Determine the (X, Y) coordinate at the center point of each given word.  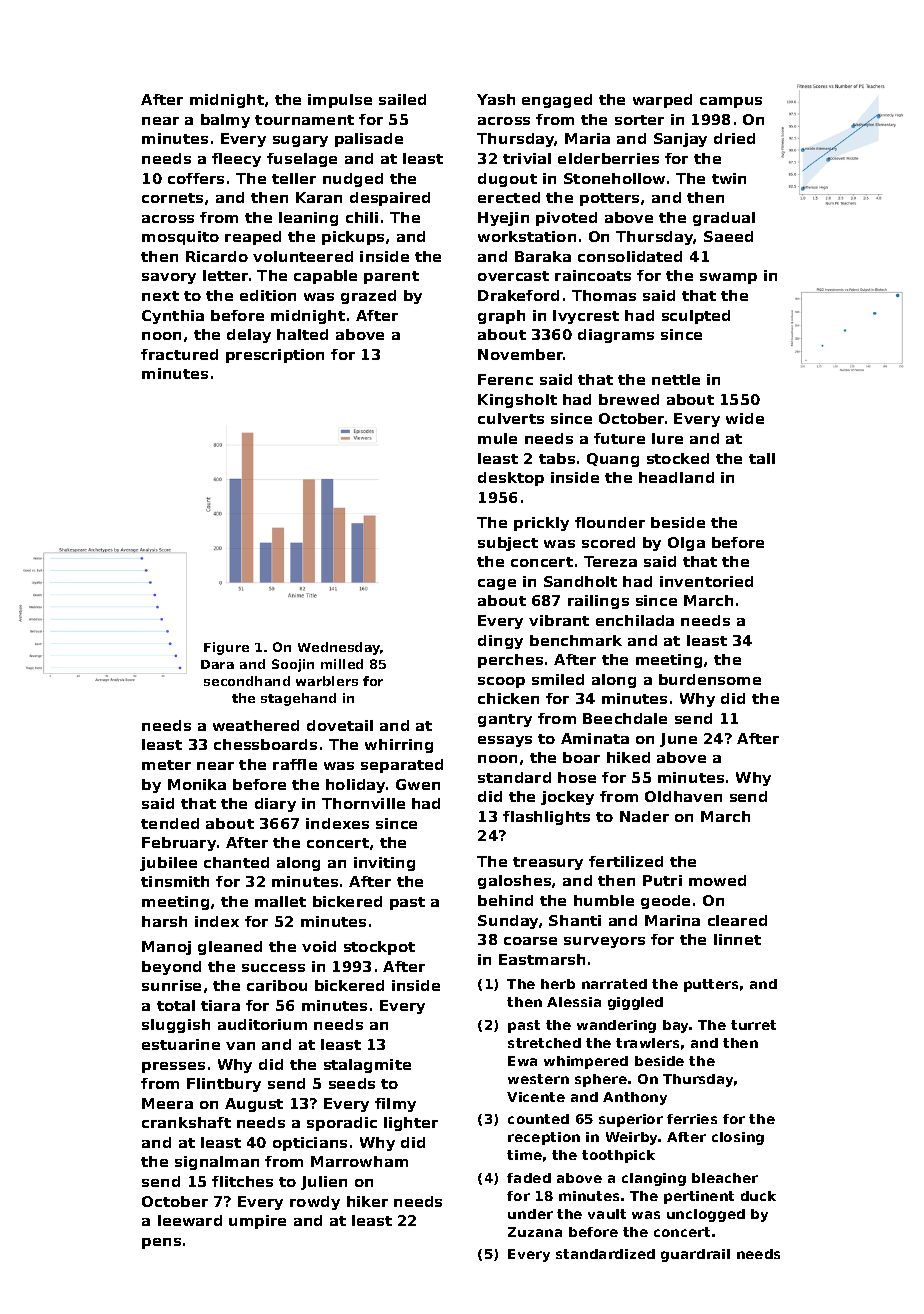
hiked (628, 757)
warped (662, 101)
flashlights (546, 818)
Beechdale (625, 718)
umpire (257, 1222)
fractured (179, 354)
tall (762, 458)
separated (402, 766)
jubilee (168, 864)
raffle (295, 764)
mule (497, 438)
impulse (340, 101)
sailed (402, 99)
